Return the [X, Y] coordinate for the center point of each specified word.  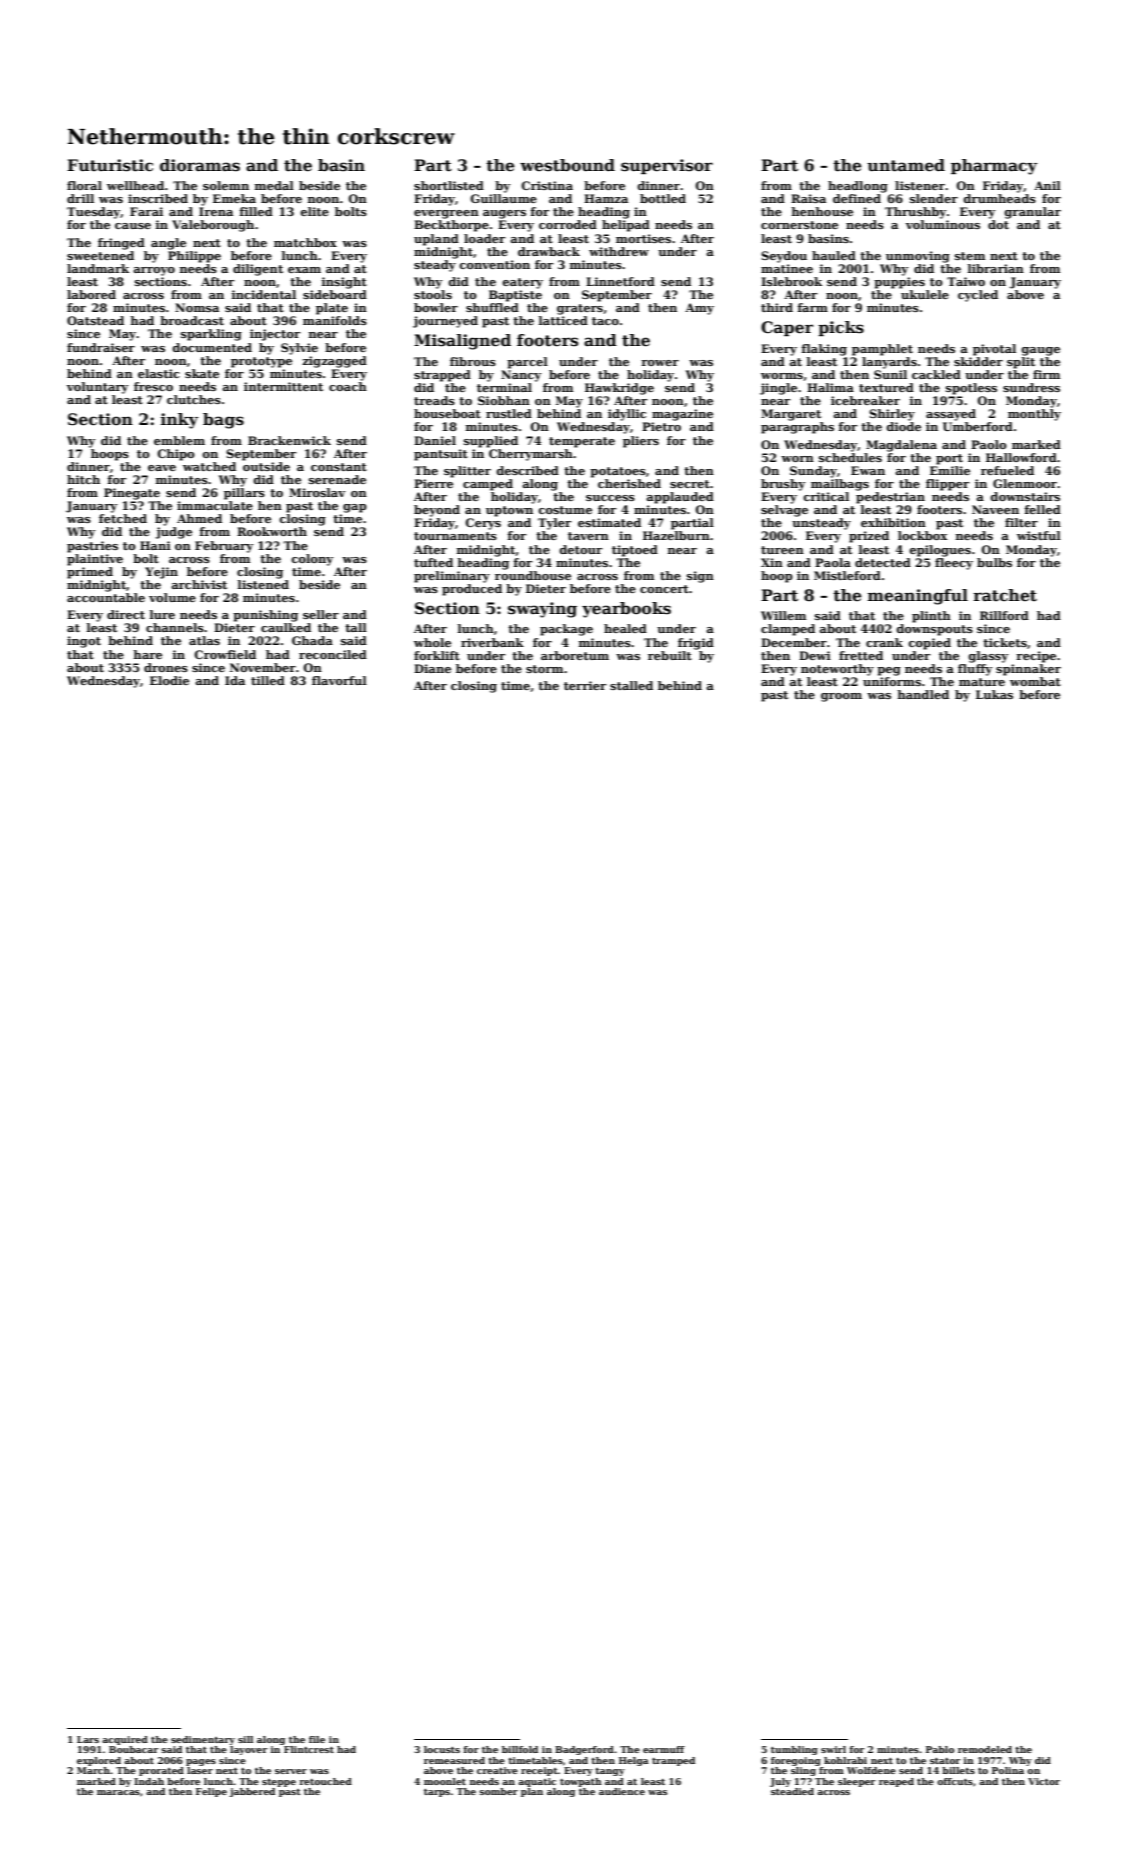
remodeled [985, 1749]
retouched [325, 1781]
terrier [585, 685]
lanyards [889, 363]
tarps [437, 1793]
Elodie [169, 680]
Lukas [994, 694]
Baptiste [515, 296]
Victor [1044, 1781]
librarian [996, 268]
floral [84, 185]
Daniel [435, 440]
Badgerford [584, 1750]
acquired [125, 1740]
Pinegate [132, 494]
